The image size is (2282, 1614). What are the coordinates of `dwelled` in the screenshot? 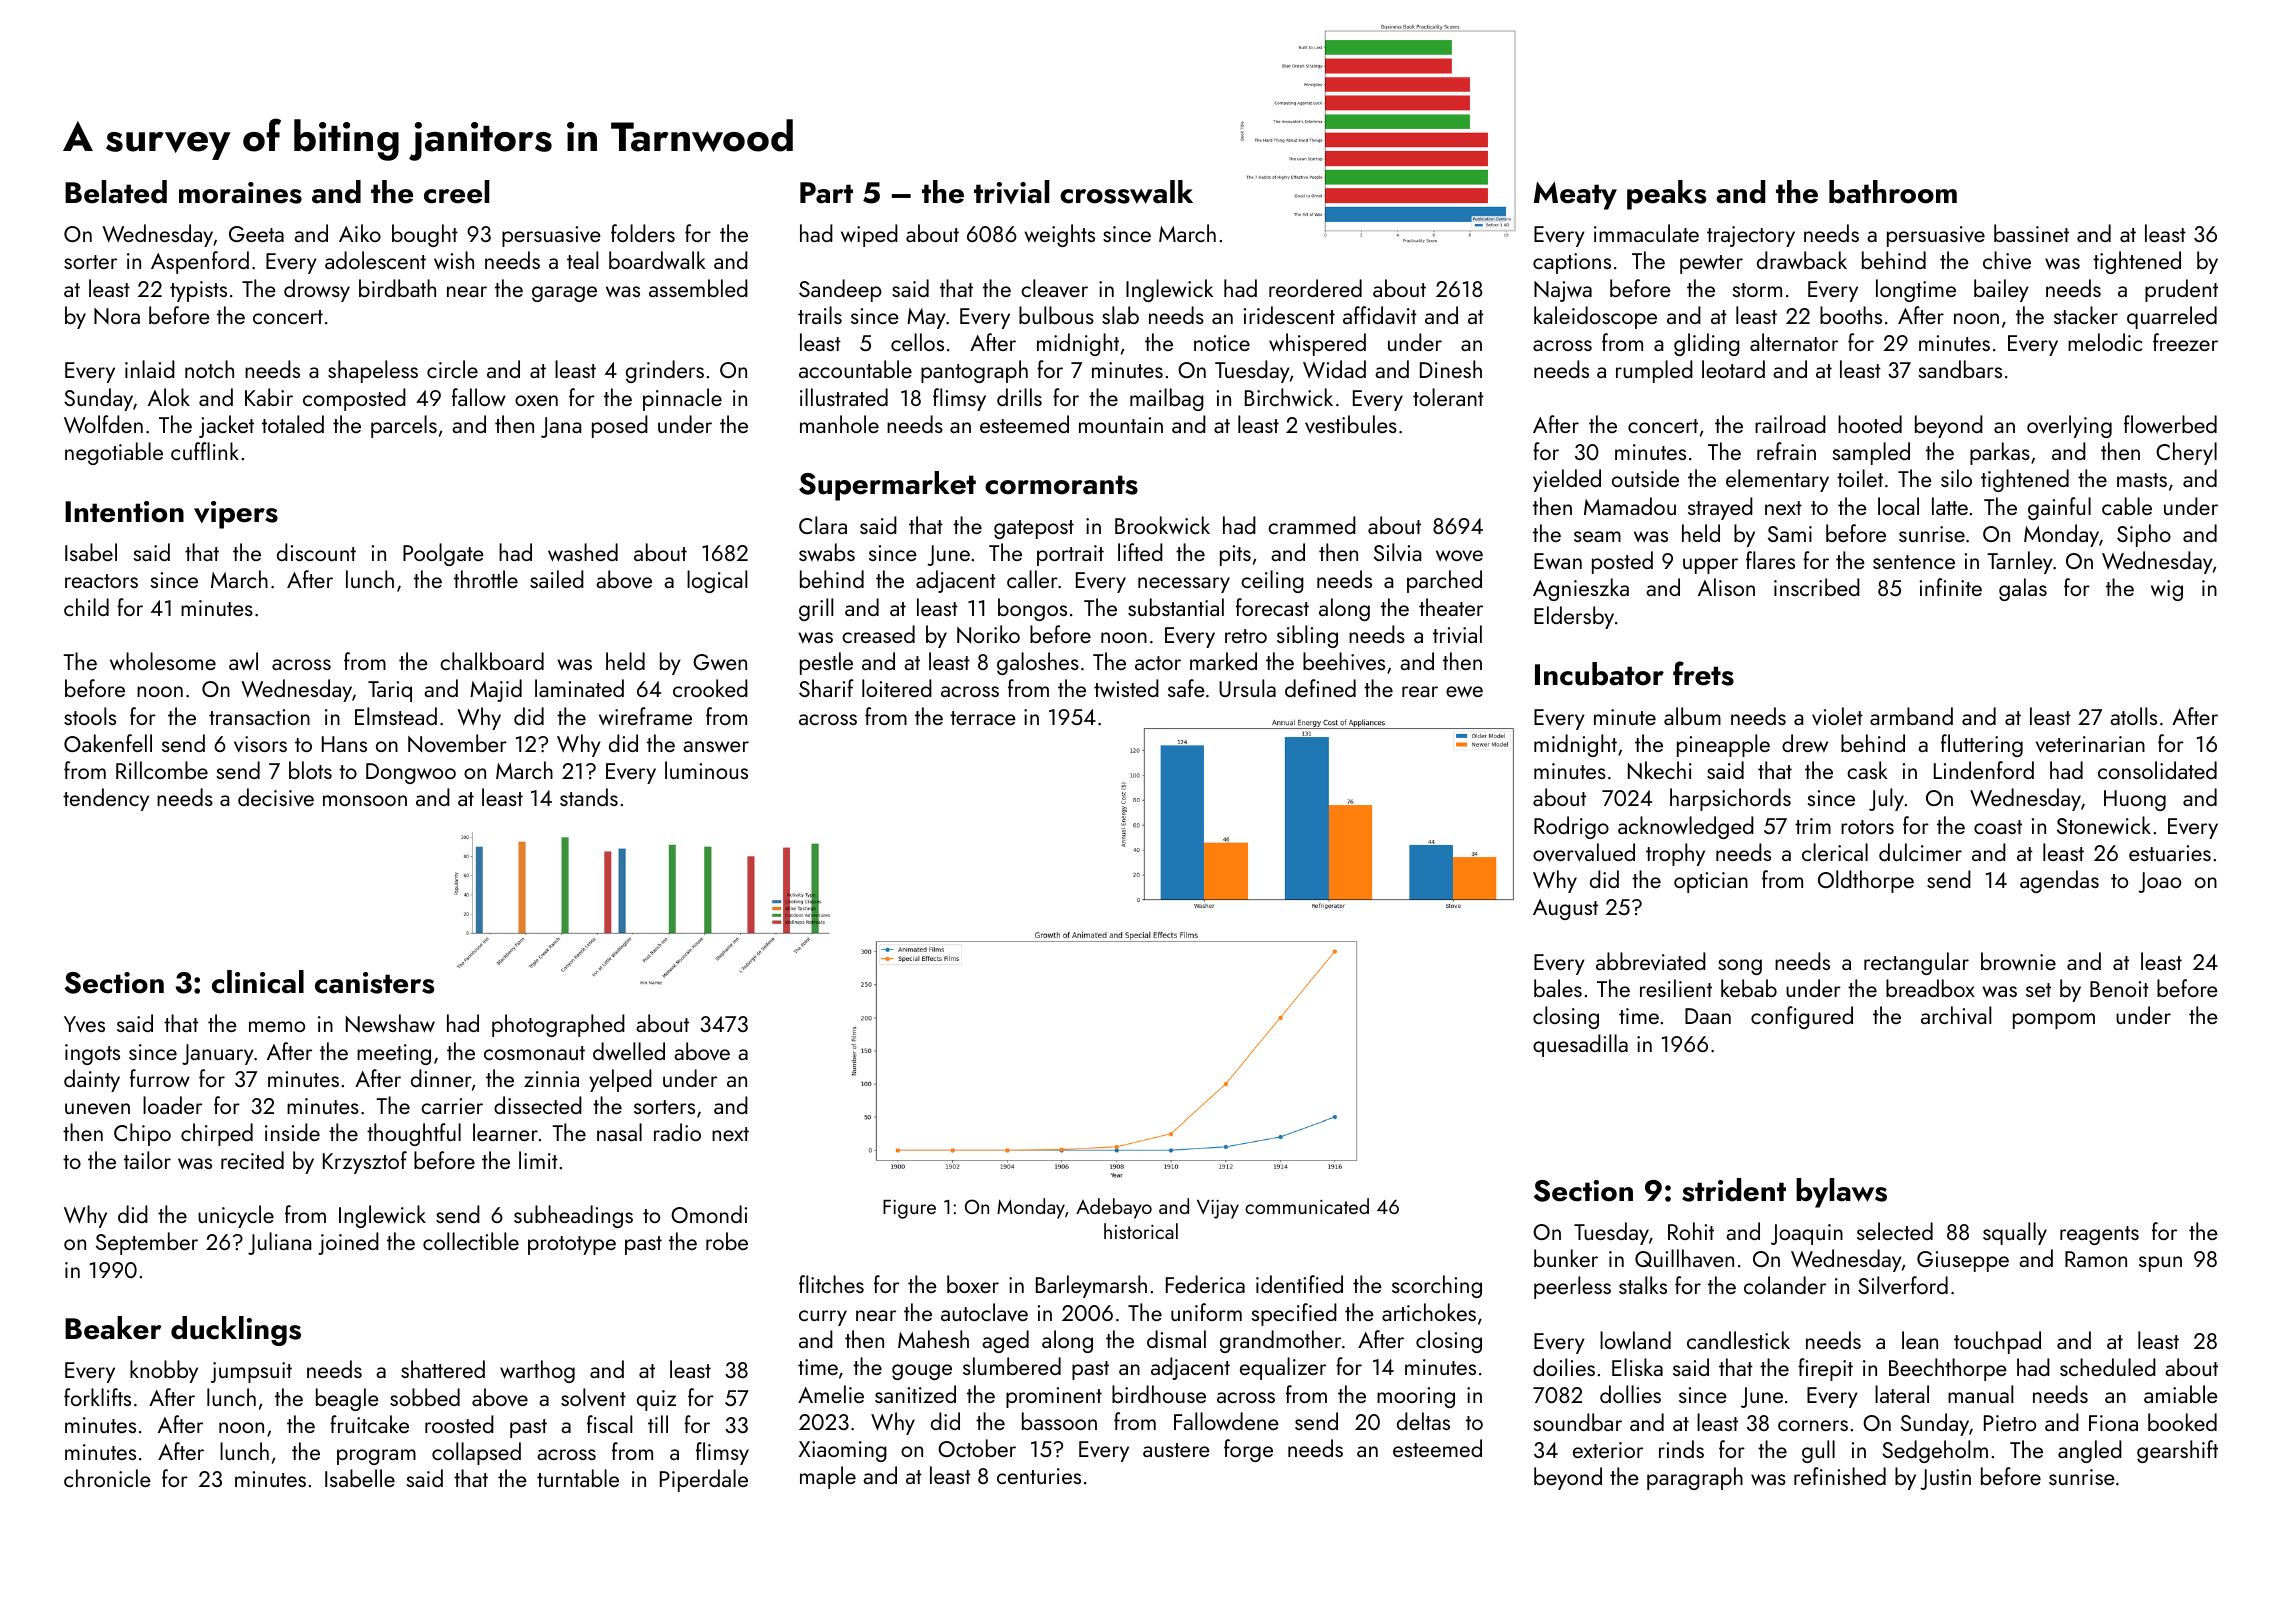 It's located at (629, 1051).
